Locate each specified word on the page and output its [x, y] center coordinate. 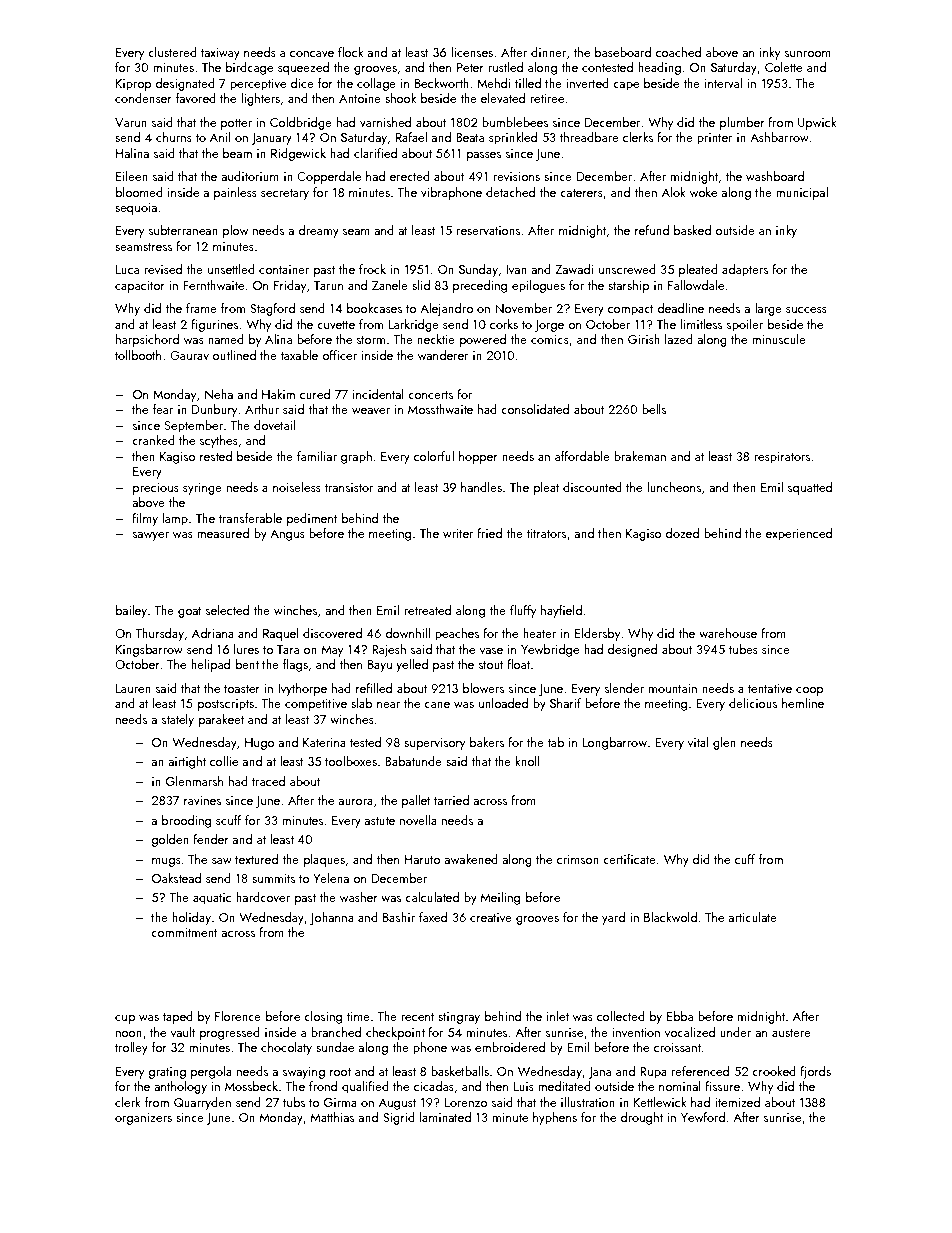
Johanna [332, 918]
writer [458, 533]
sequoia [136, 209]
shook [400, 98]
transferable [250, 518]
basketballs [460, 1071]
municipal [802, 193]
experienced [799, 534]
